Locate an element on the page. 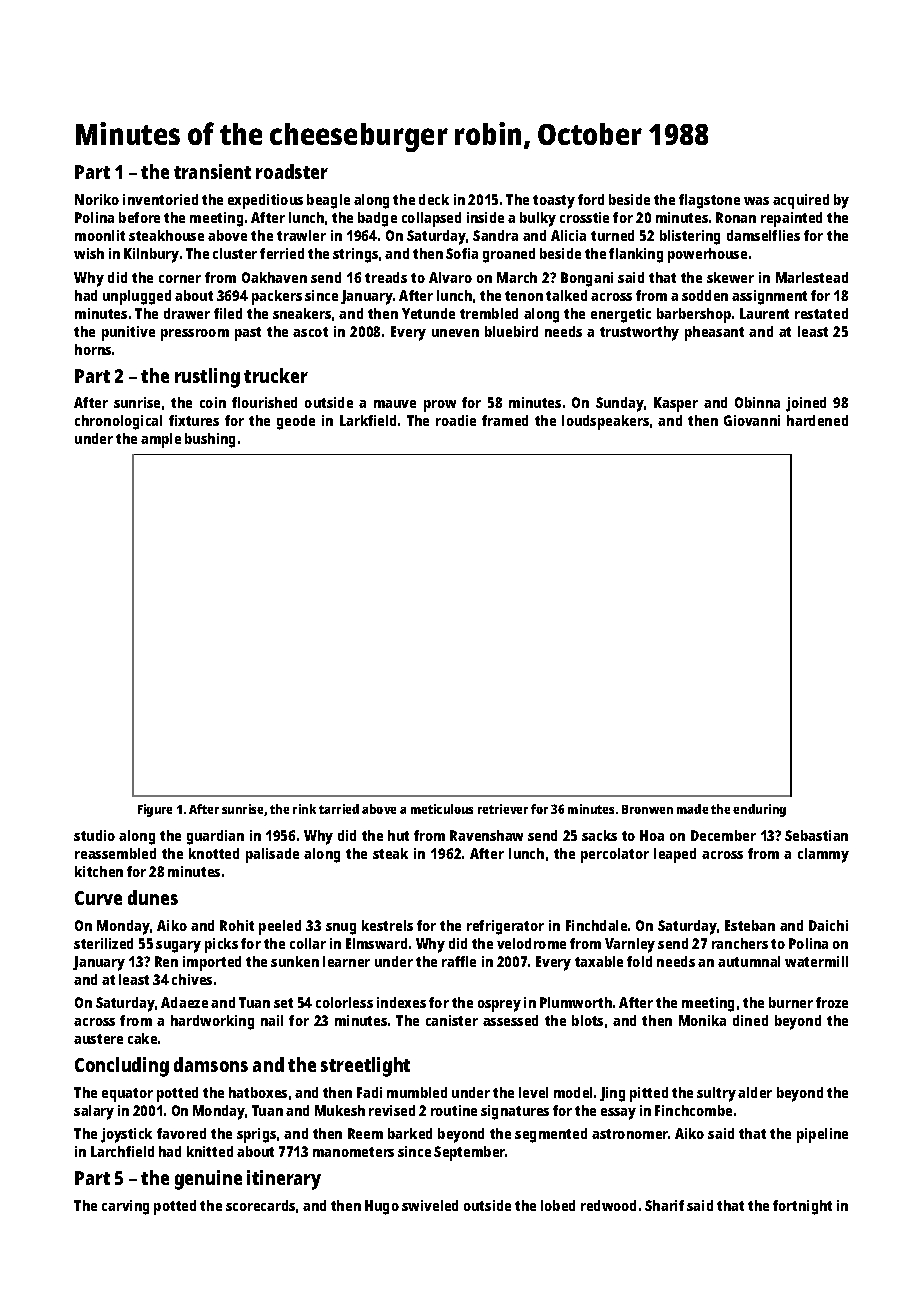 The image size is (924, 1308). acquired is located at coordinates (801, 201).
